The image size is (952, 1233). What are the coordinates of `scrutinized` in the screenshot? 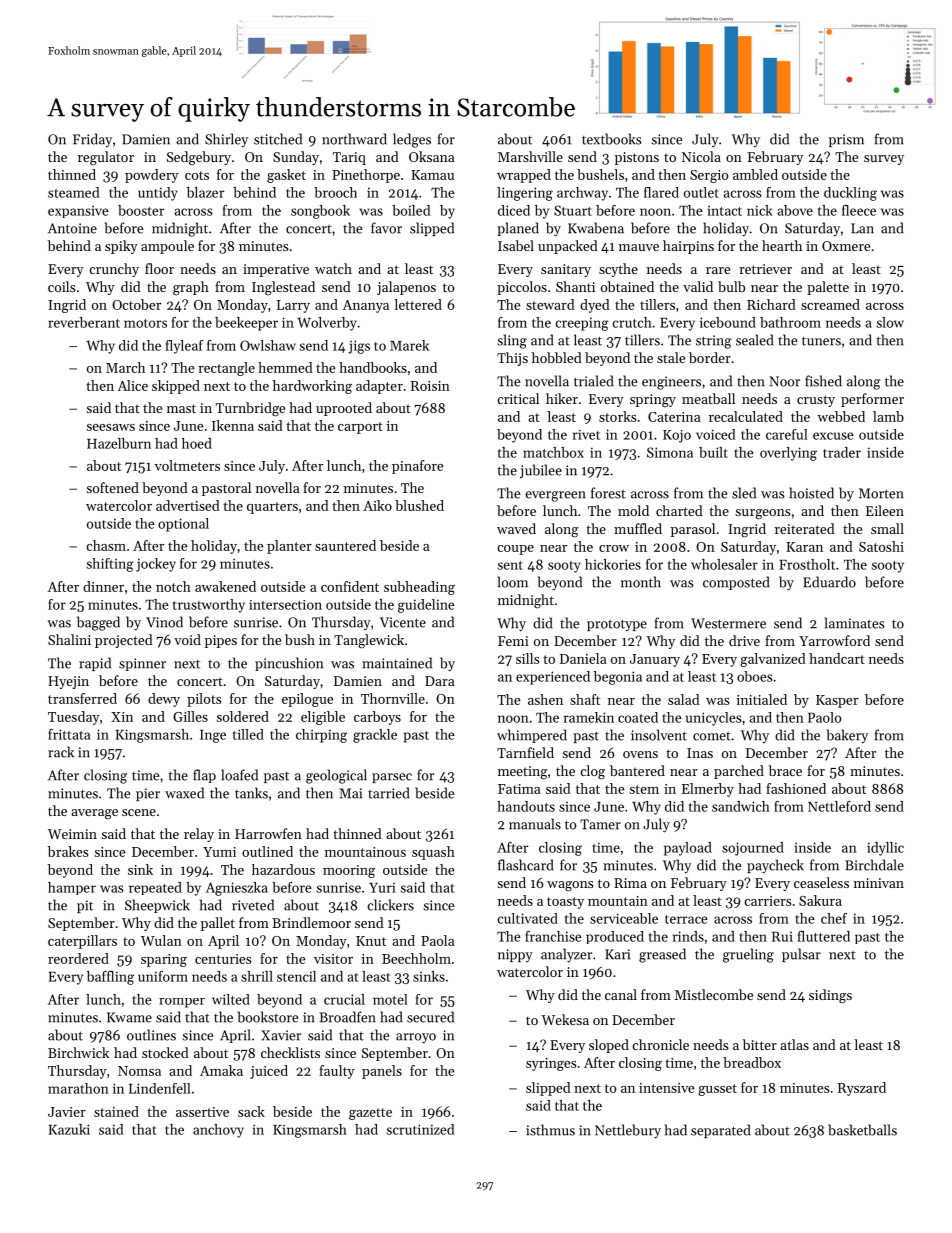 It's located at (421, 1129).
